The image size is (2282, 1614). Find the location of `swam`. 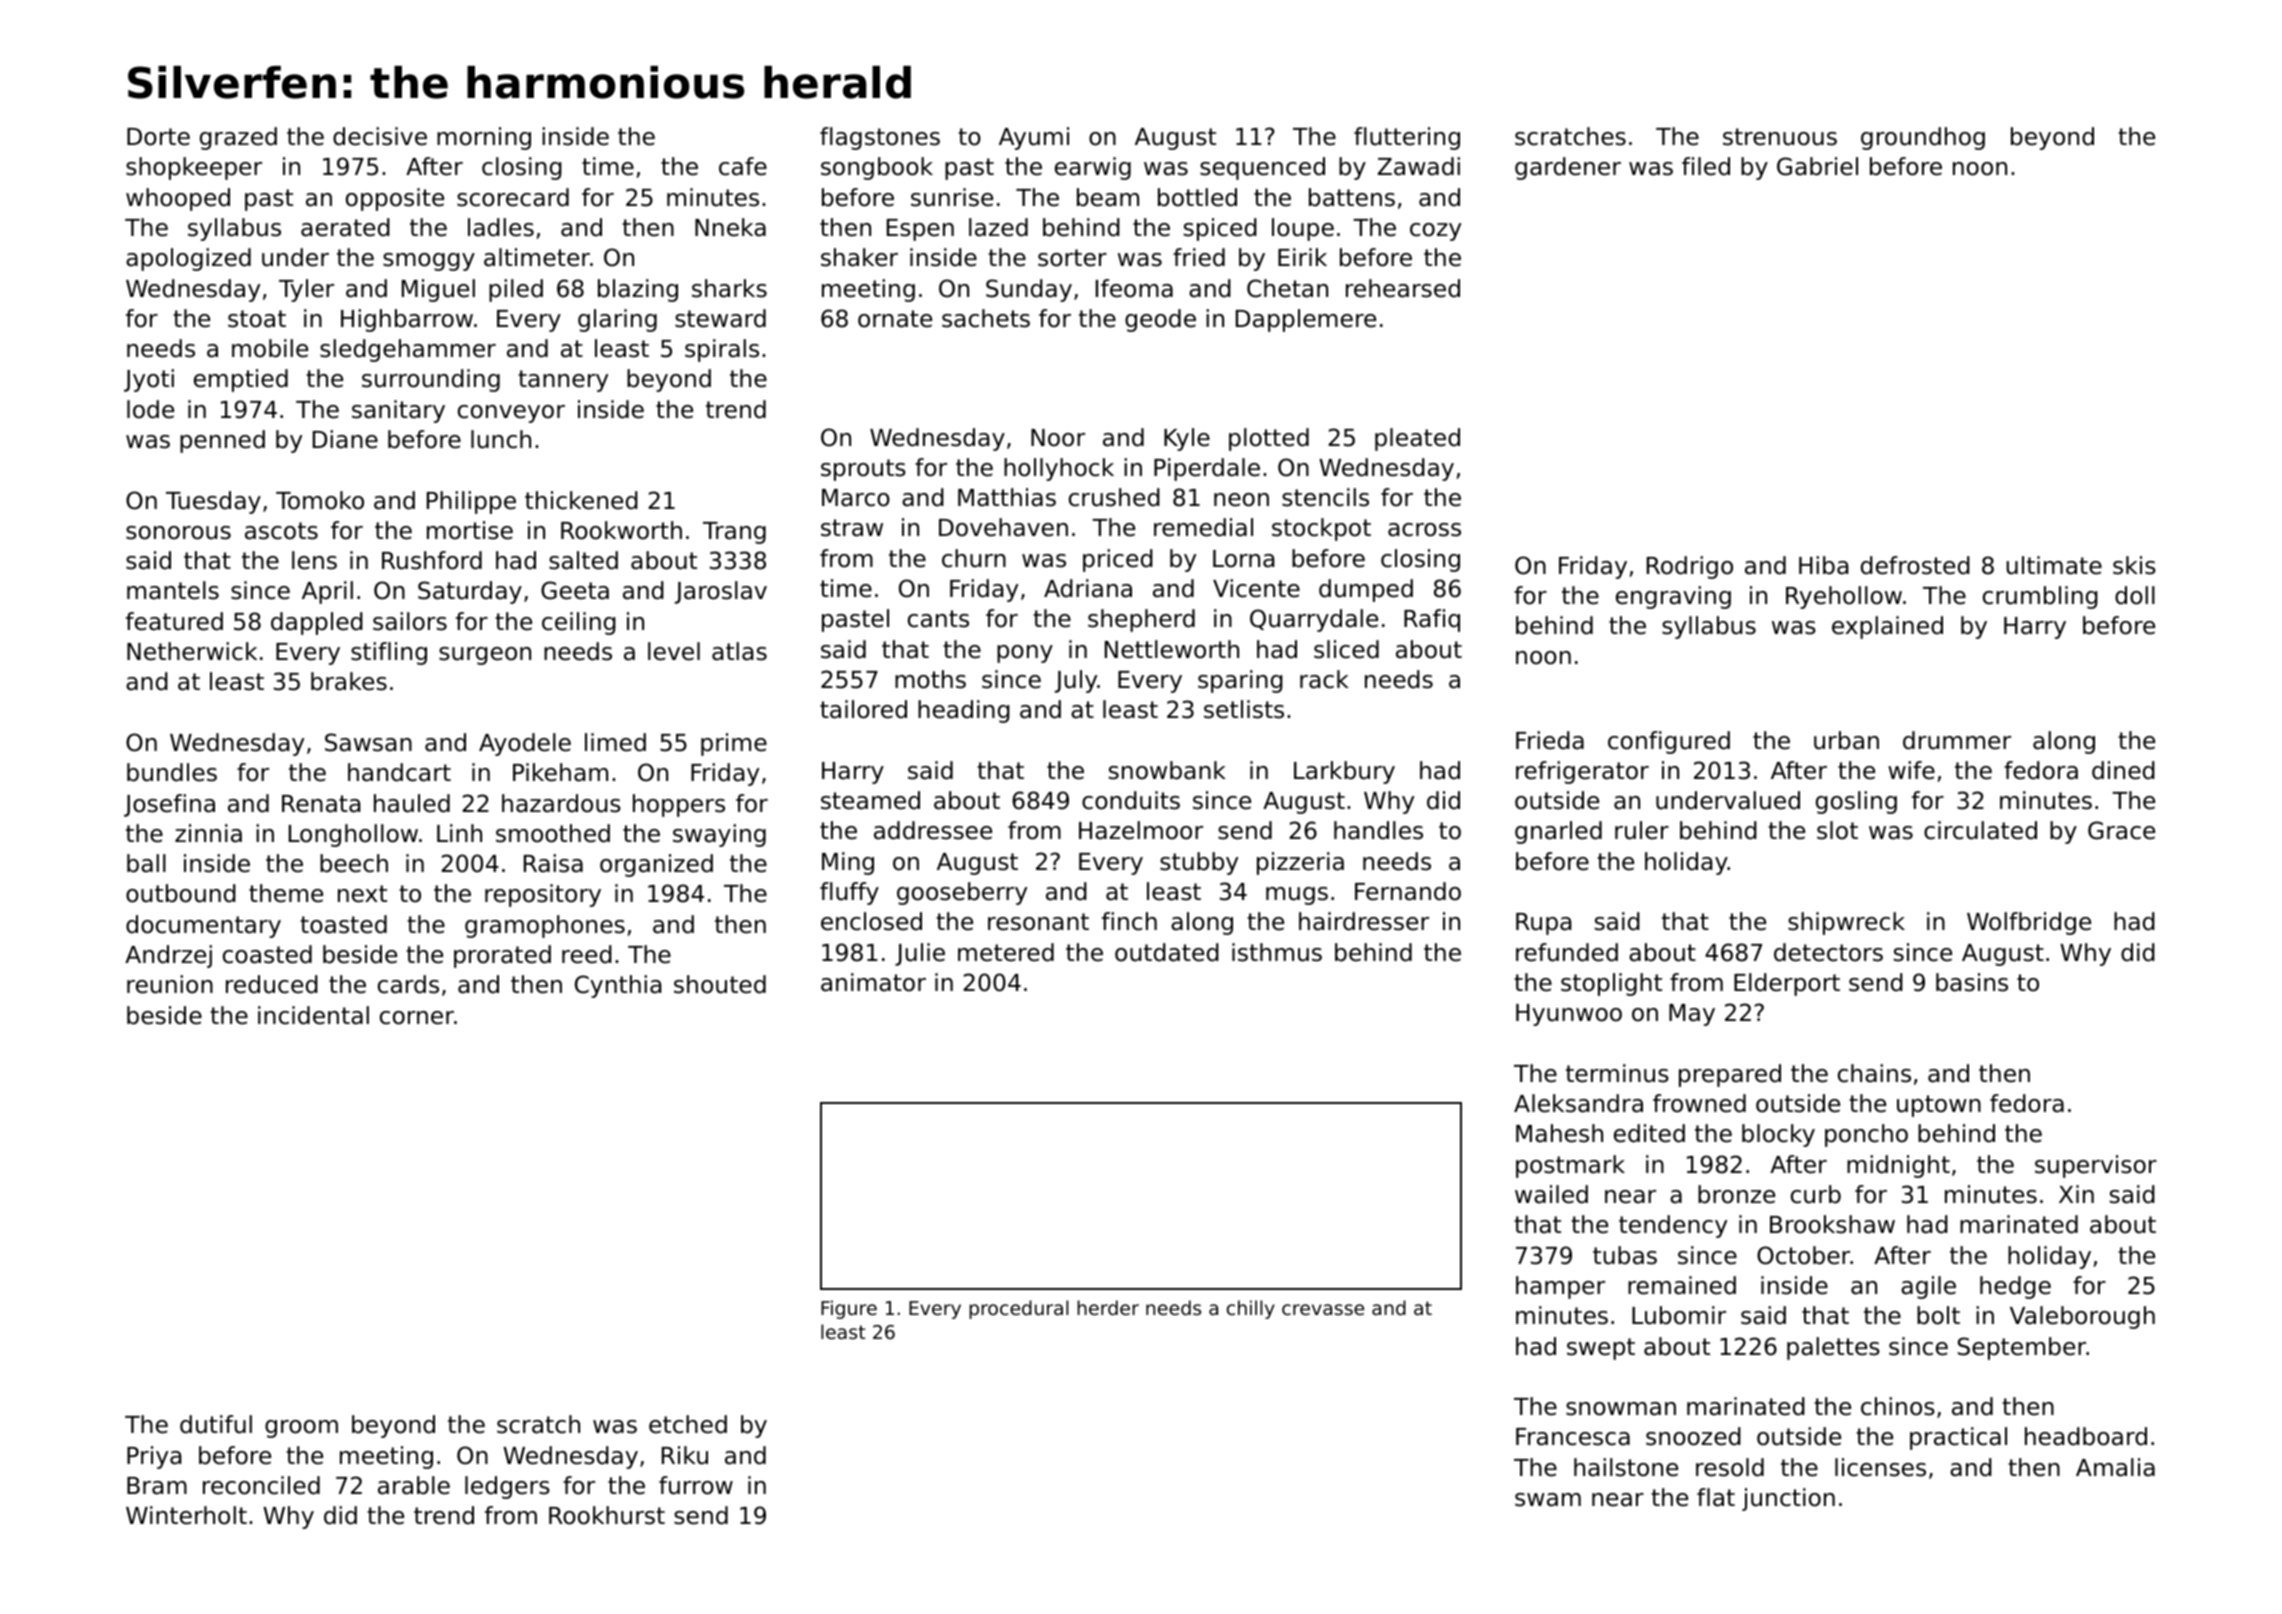

swam is located at coordinates (1548, 1500).
